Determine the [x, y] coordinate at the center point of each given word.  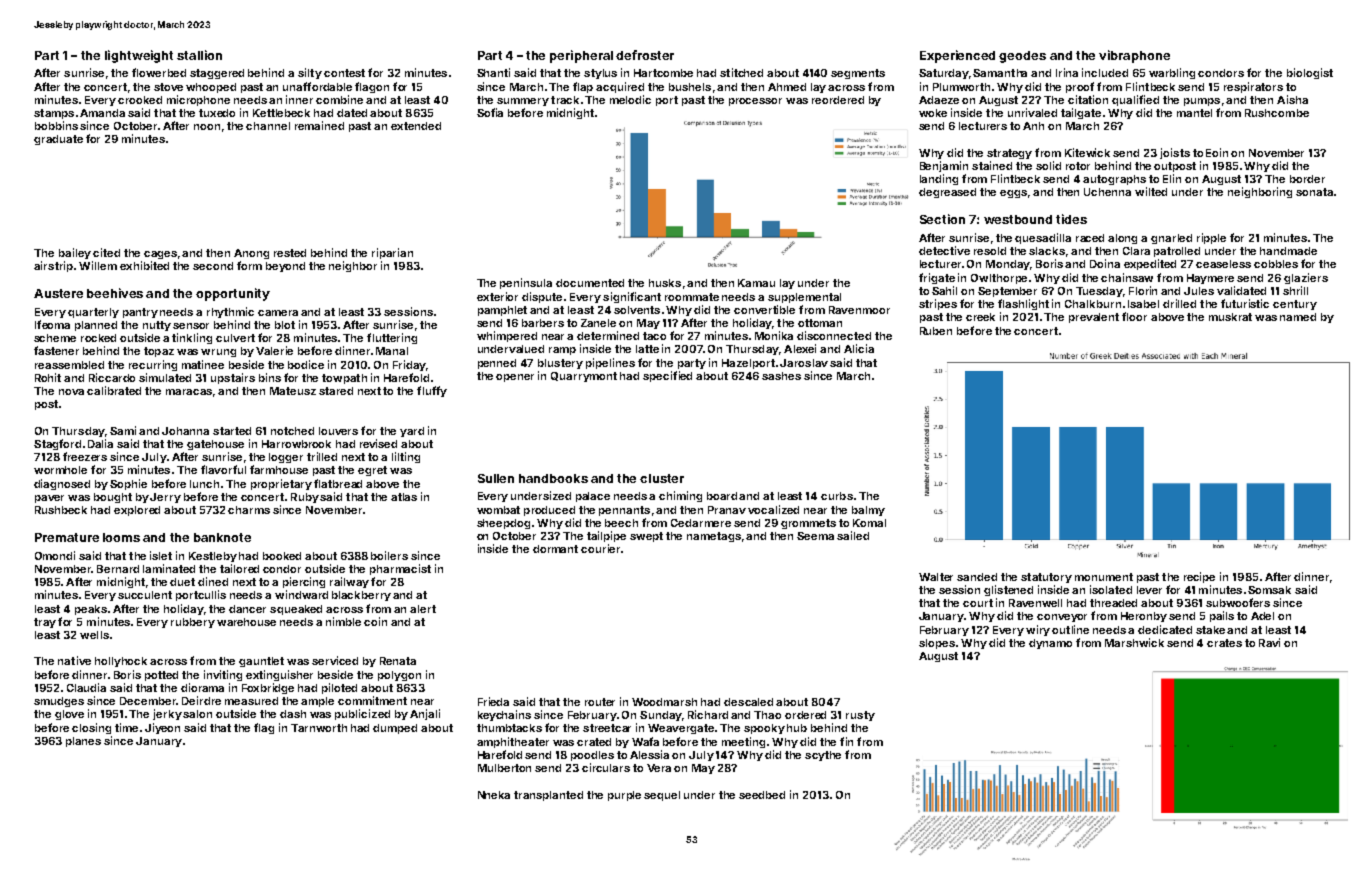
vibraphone [1134, 56]
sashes [781, 376]
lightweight [139, 56]
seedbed [762, 795]
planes [83, 742]
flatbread [338, 483]
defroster [645, 55]
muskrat [1230, 317]
